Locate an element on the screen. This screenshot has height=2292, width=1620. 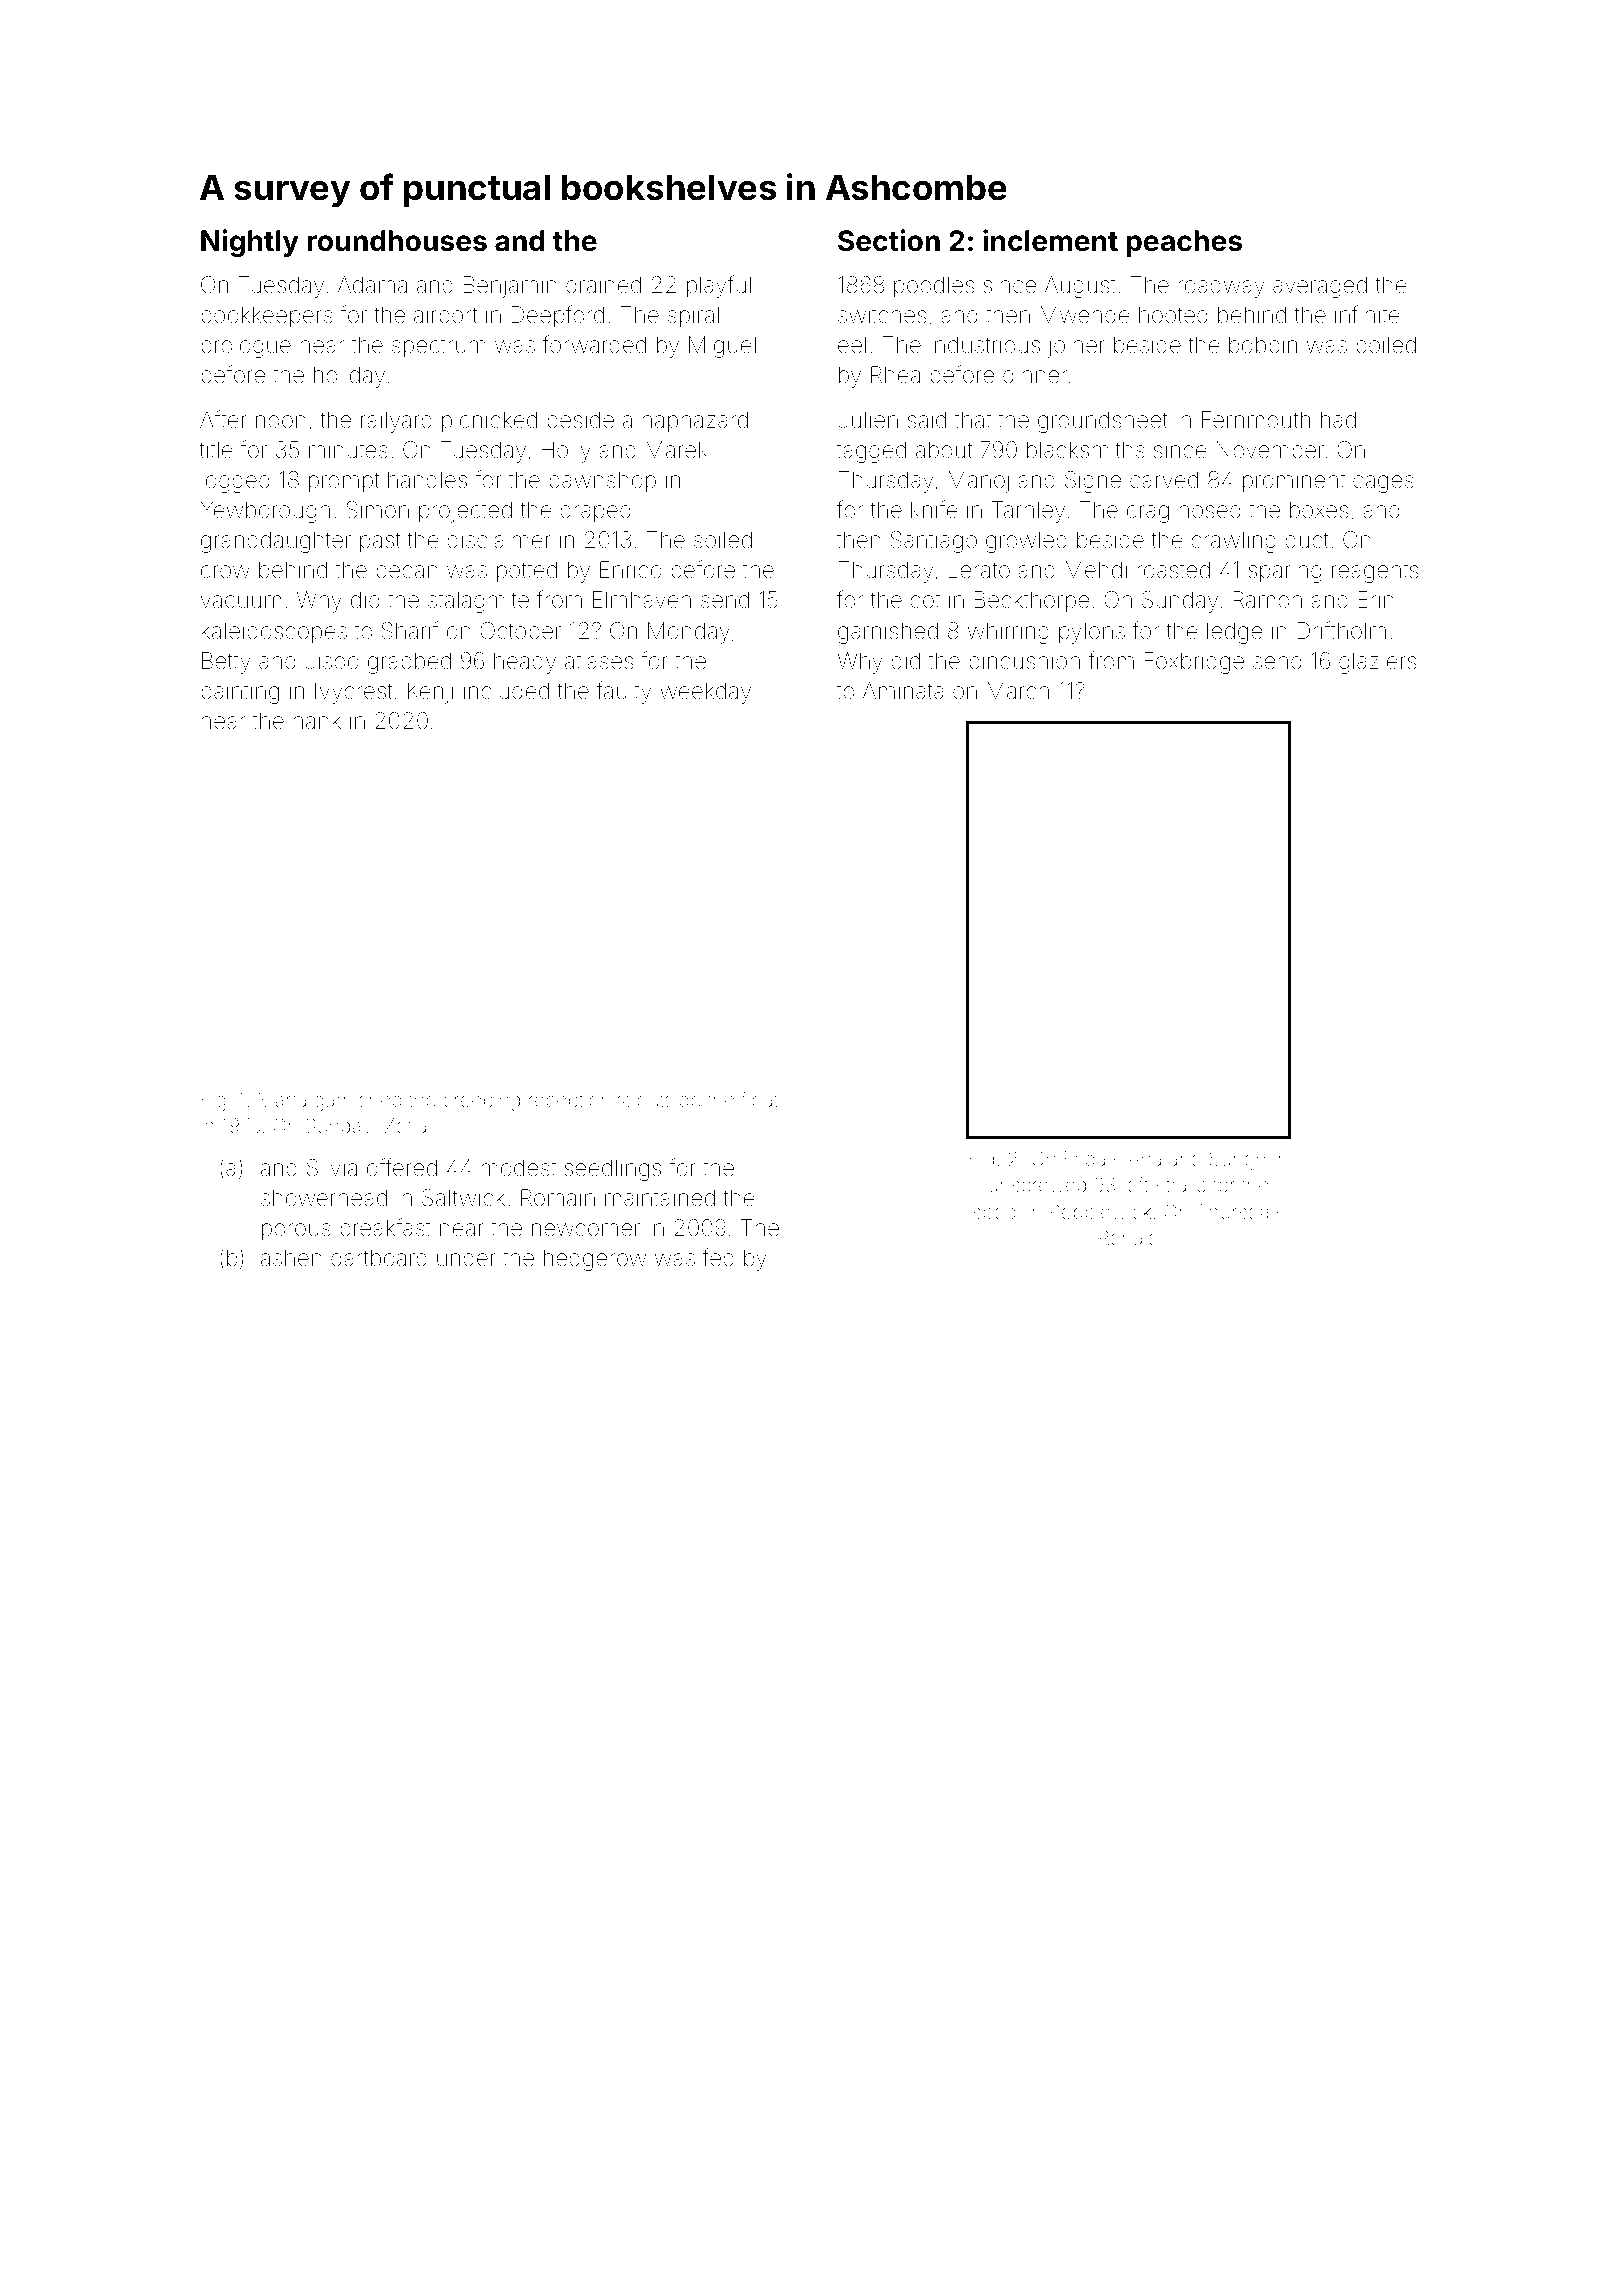
roundhouses is located at coordinates (397, 241).
